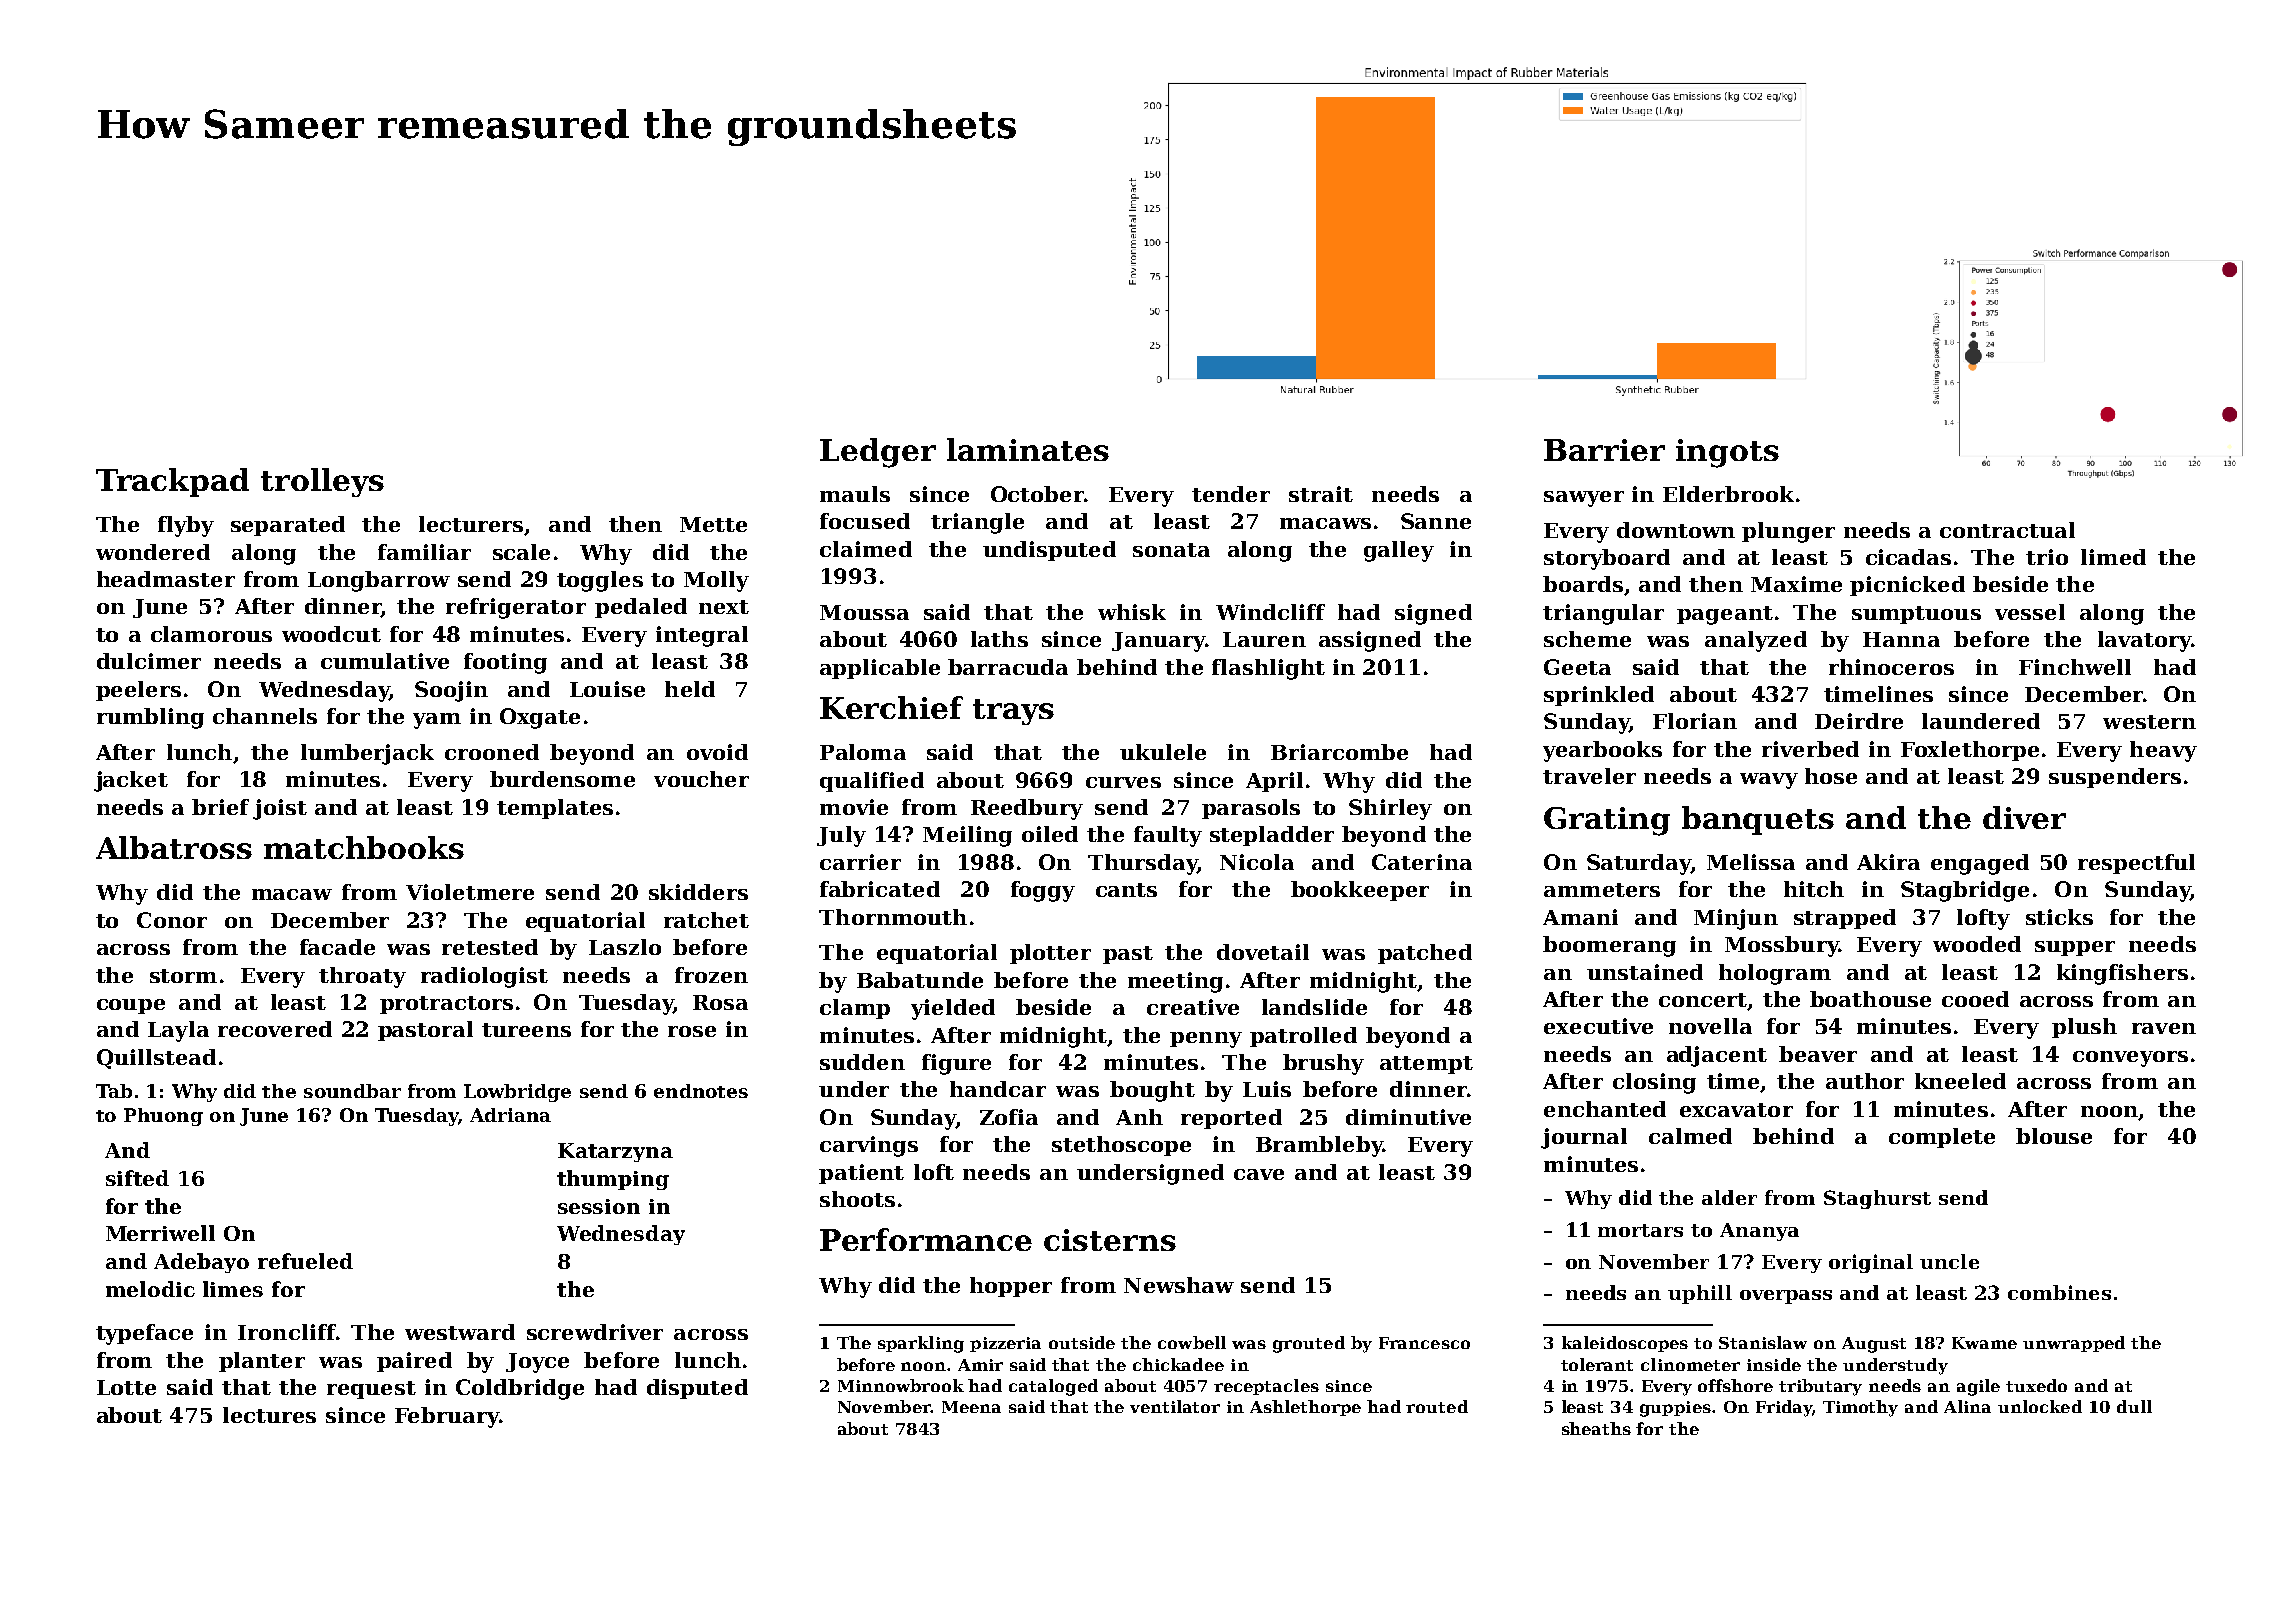 The width and height of the document is (2292, 1620). What do you see at coordinates (1703, 1001) in the document?
I see `concert` at bounding box center [1703, 1001].
